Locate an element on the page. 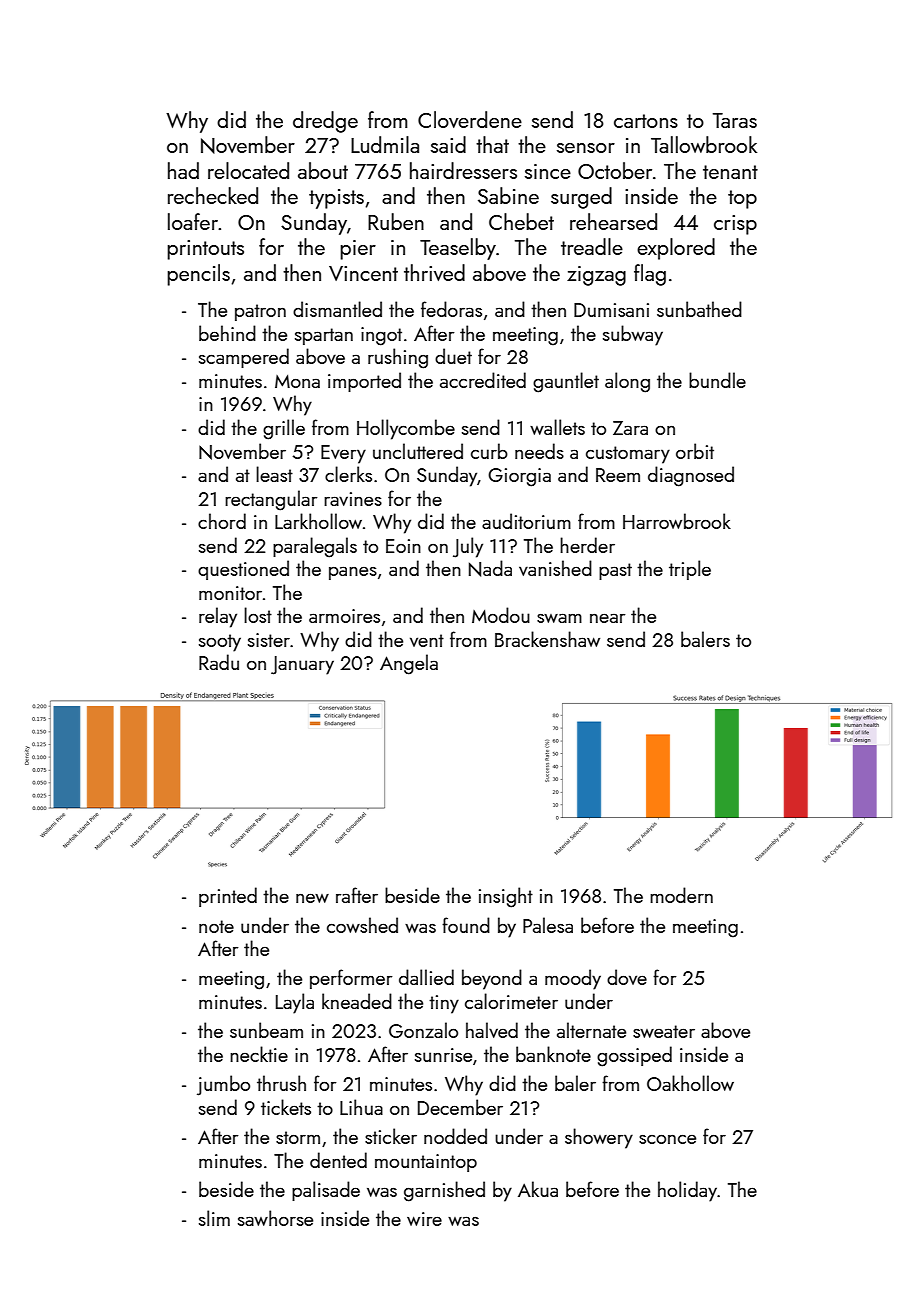 The height and width of the document is (1311, 924). holiday is located at coordinates (687, 1191).
